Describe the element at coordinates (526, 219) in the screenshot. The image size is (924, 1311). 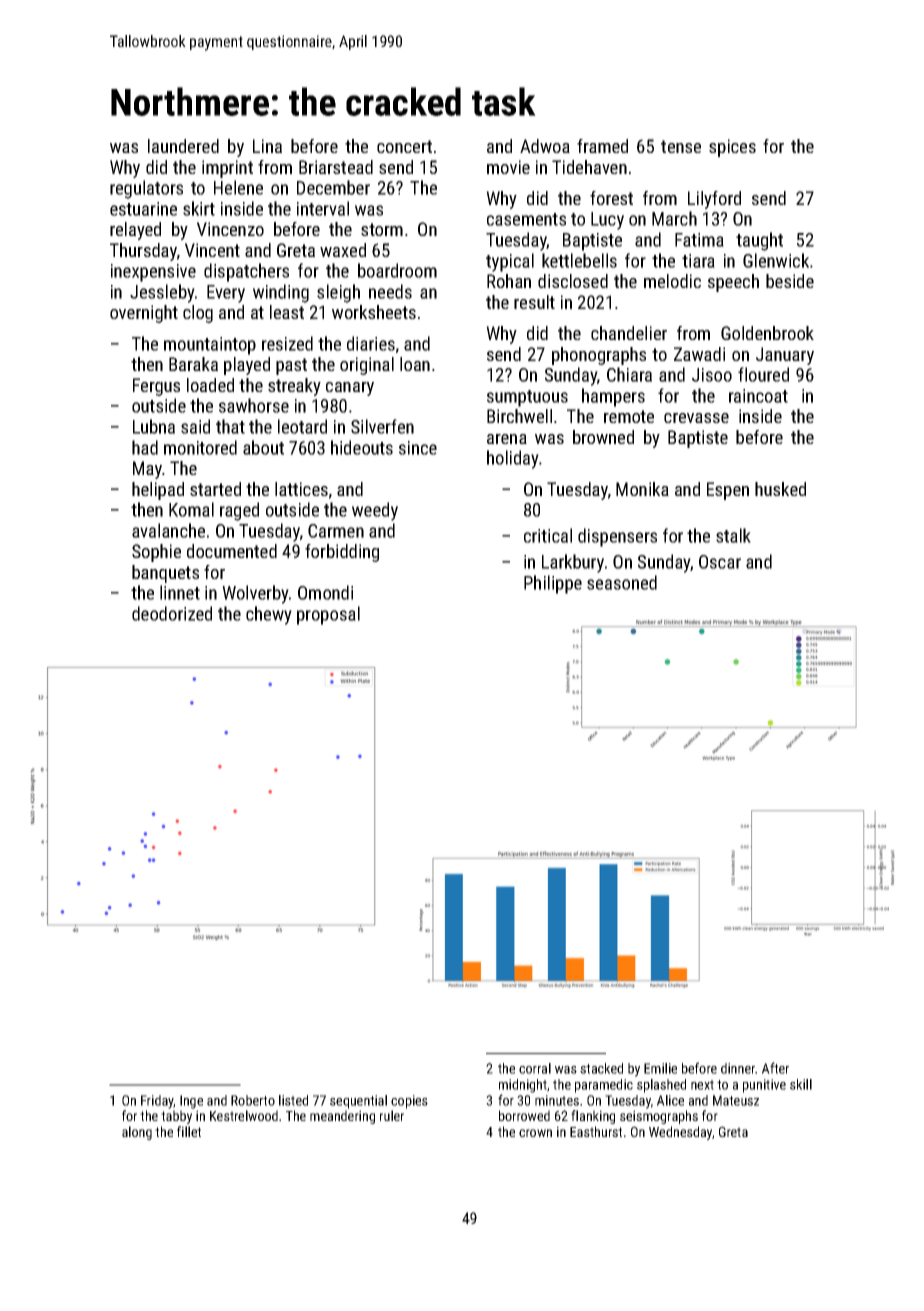
I see `casements` at that location.
